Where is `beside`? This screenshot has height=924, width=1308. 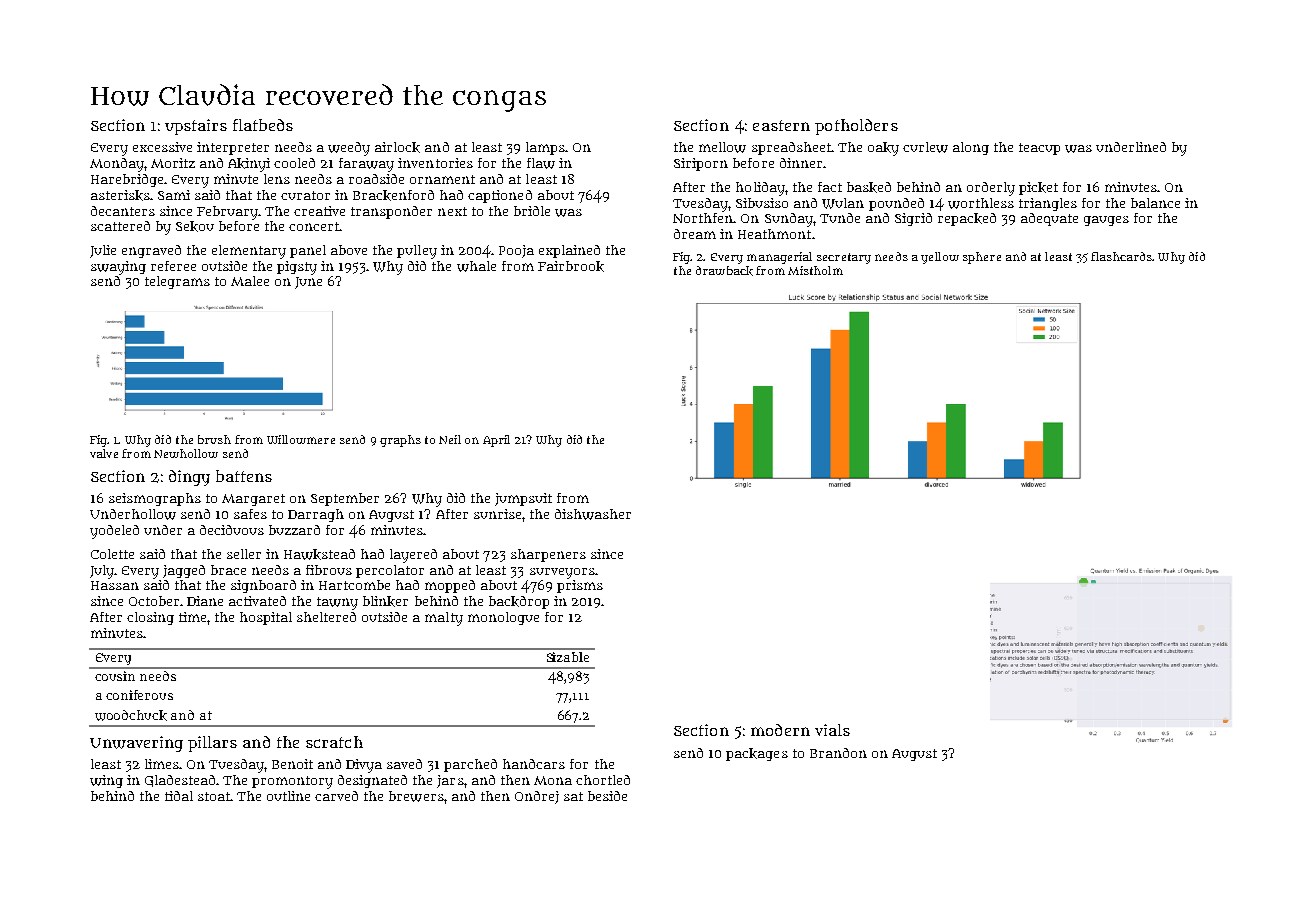
beside is located at coordinates (607, 796).
